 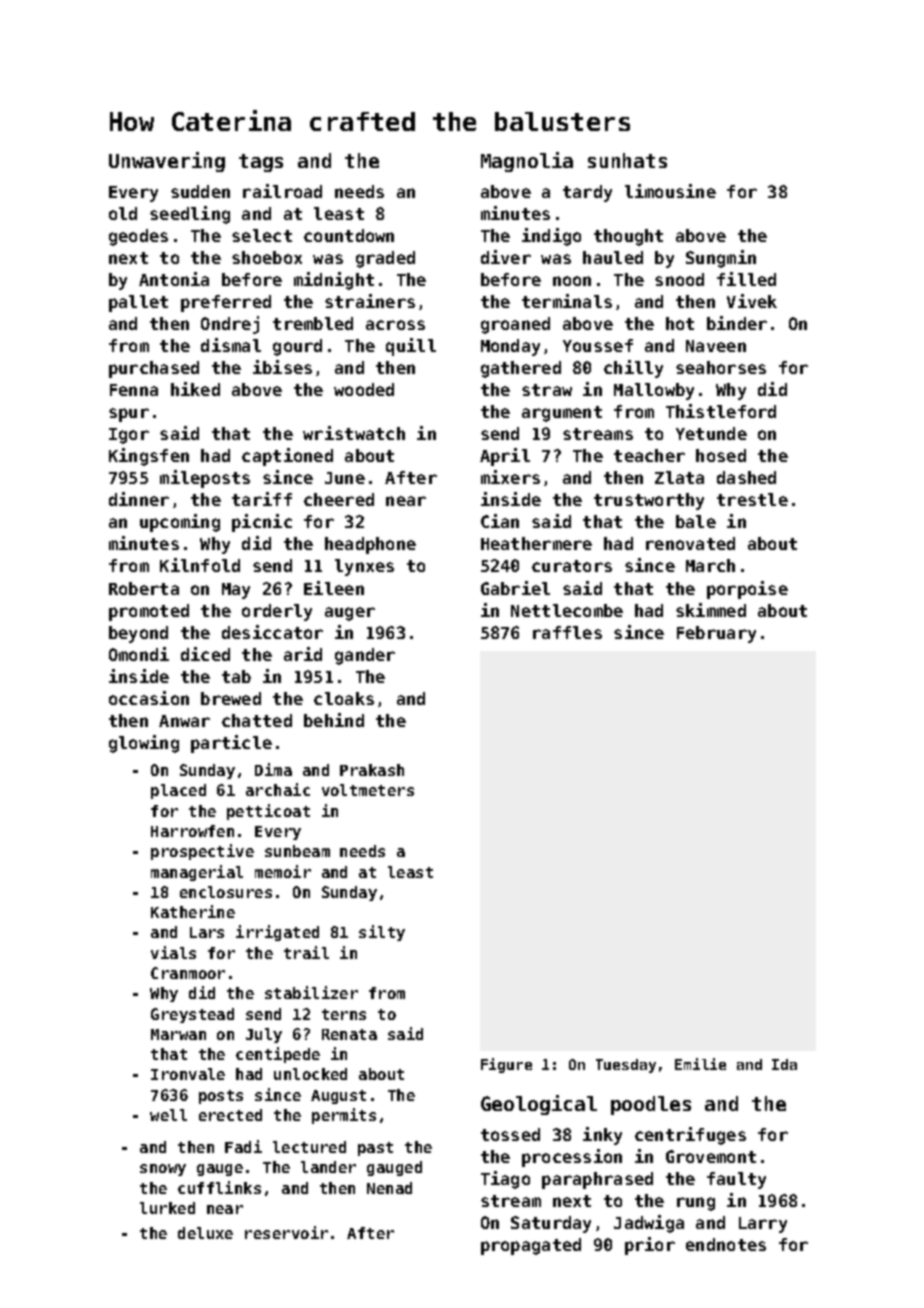 I want to click on chatted, so click(x=257, y=720).
